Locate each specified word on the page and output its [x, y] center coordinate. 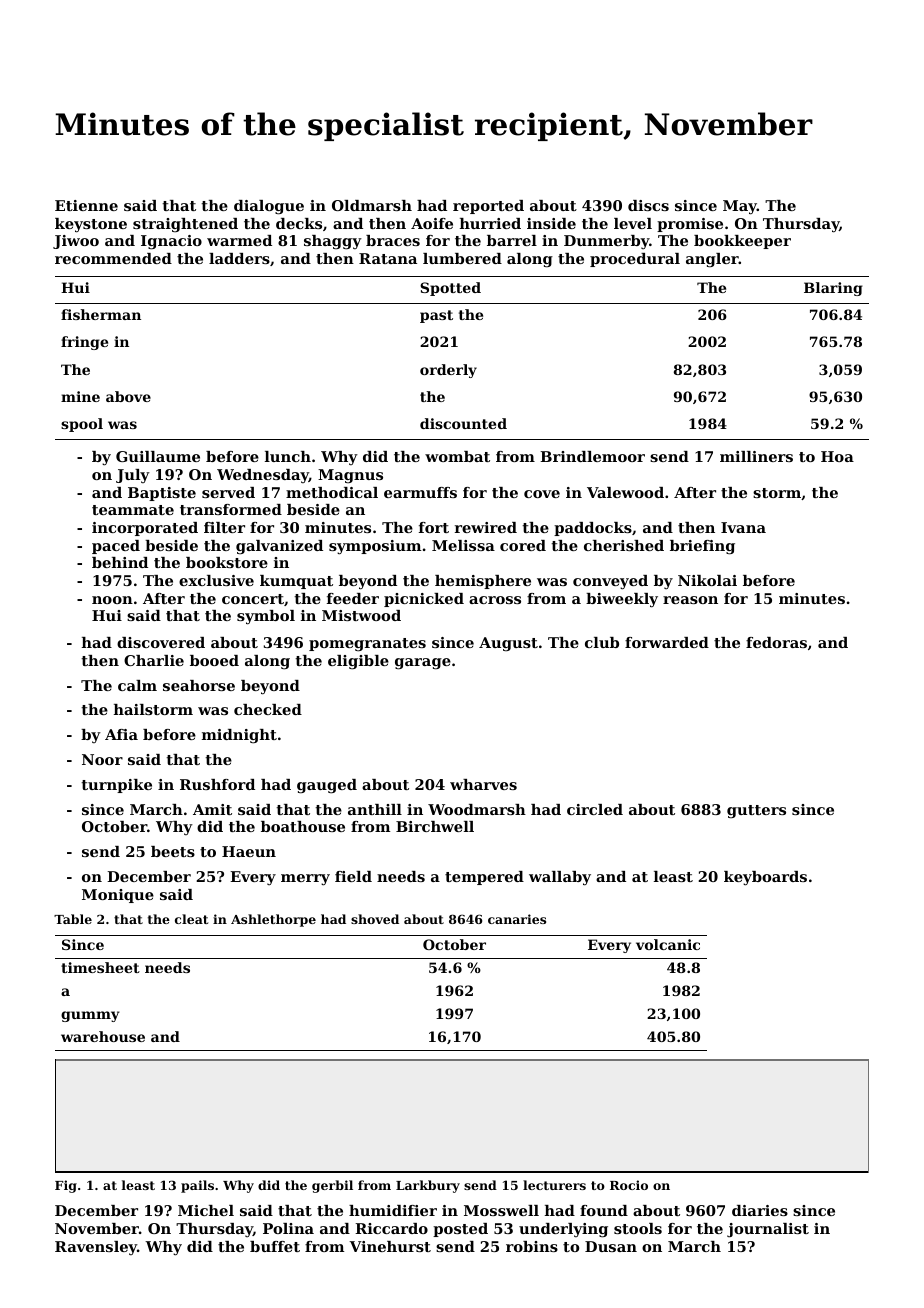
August [508, 644]
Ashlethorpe [273, 920]
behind [120, 562]
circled [595, 809]
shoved [375, 919]
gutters [756, 811]
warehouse [103, 1036]
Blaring [833, 289]
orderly [448, 371]
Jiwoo [76, 242]
